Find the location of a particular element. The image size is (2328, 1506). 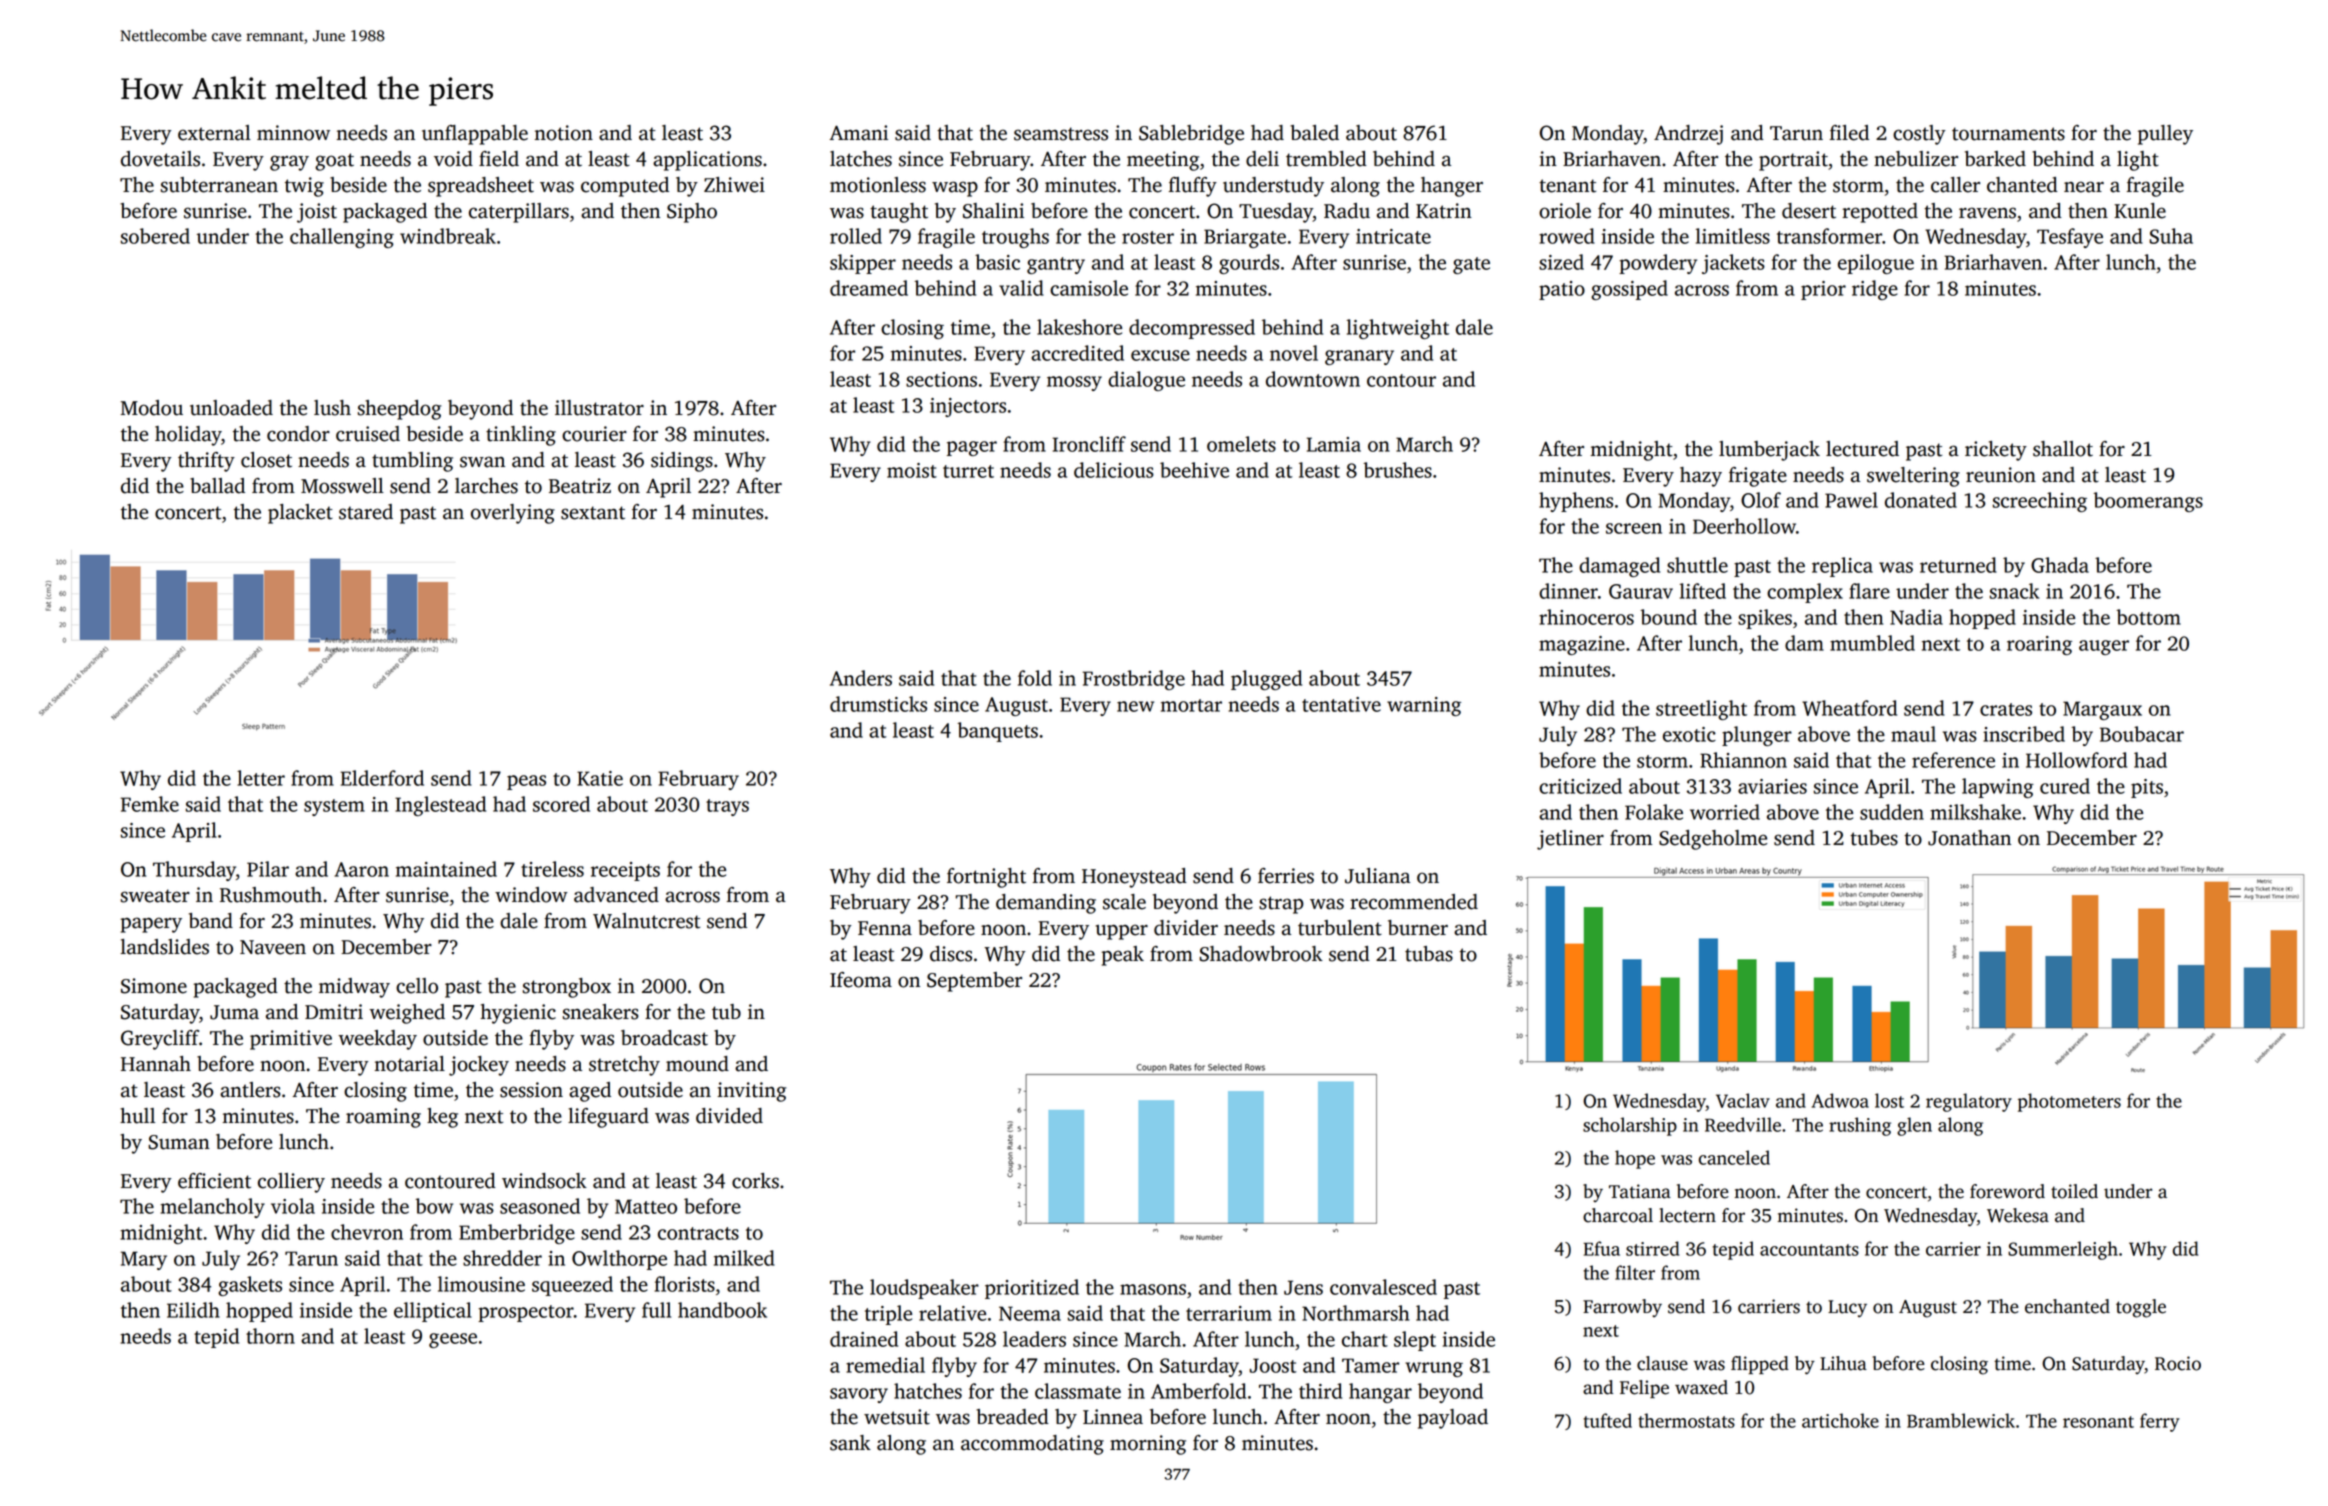

resonant is located at coordinates (2098, 1422).
